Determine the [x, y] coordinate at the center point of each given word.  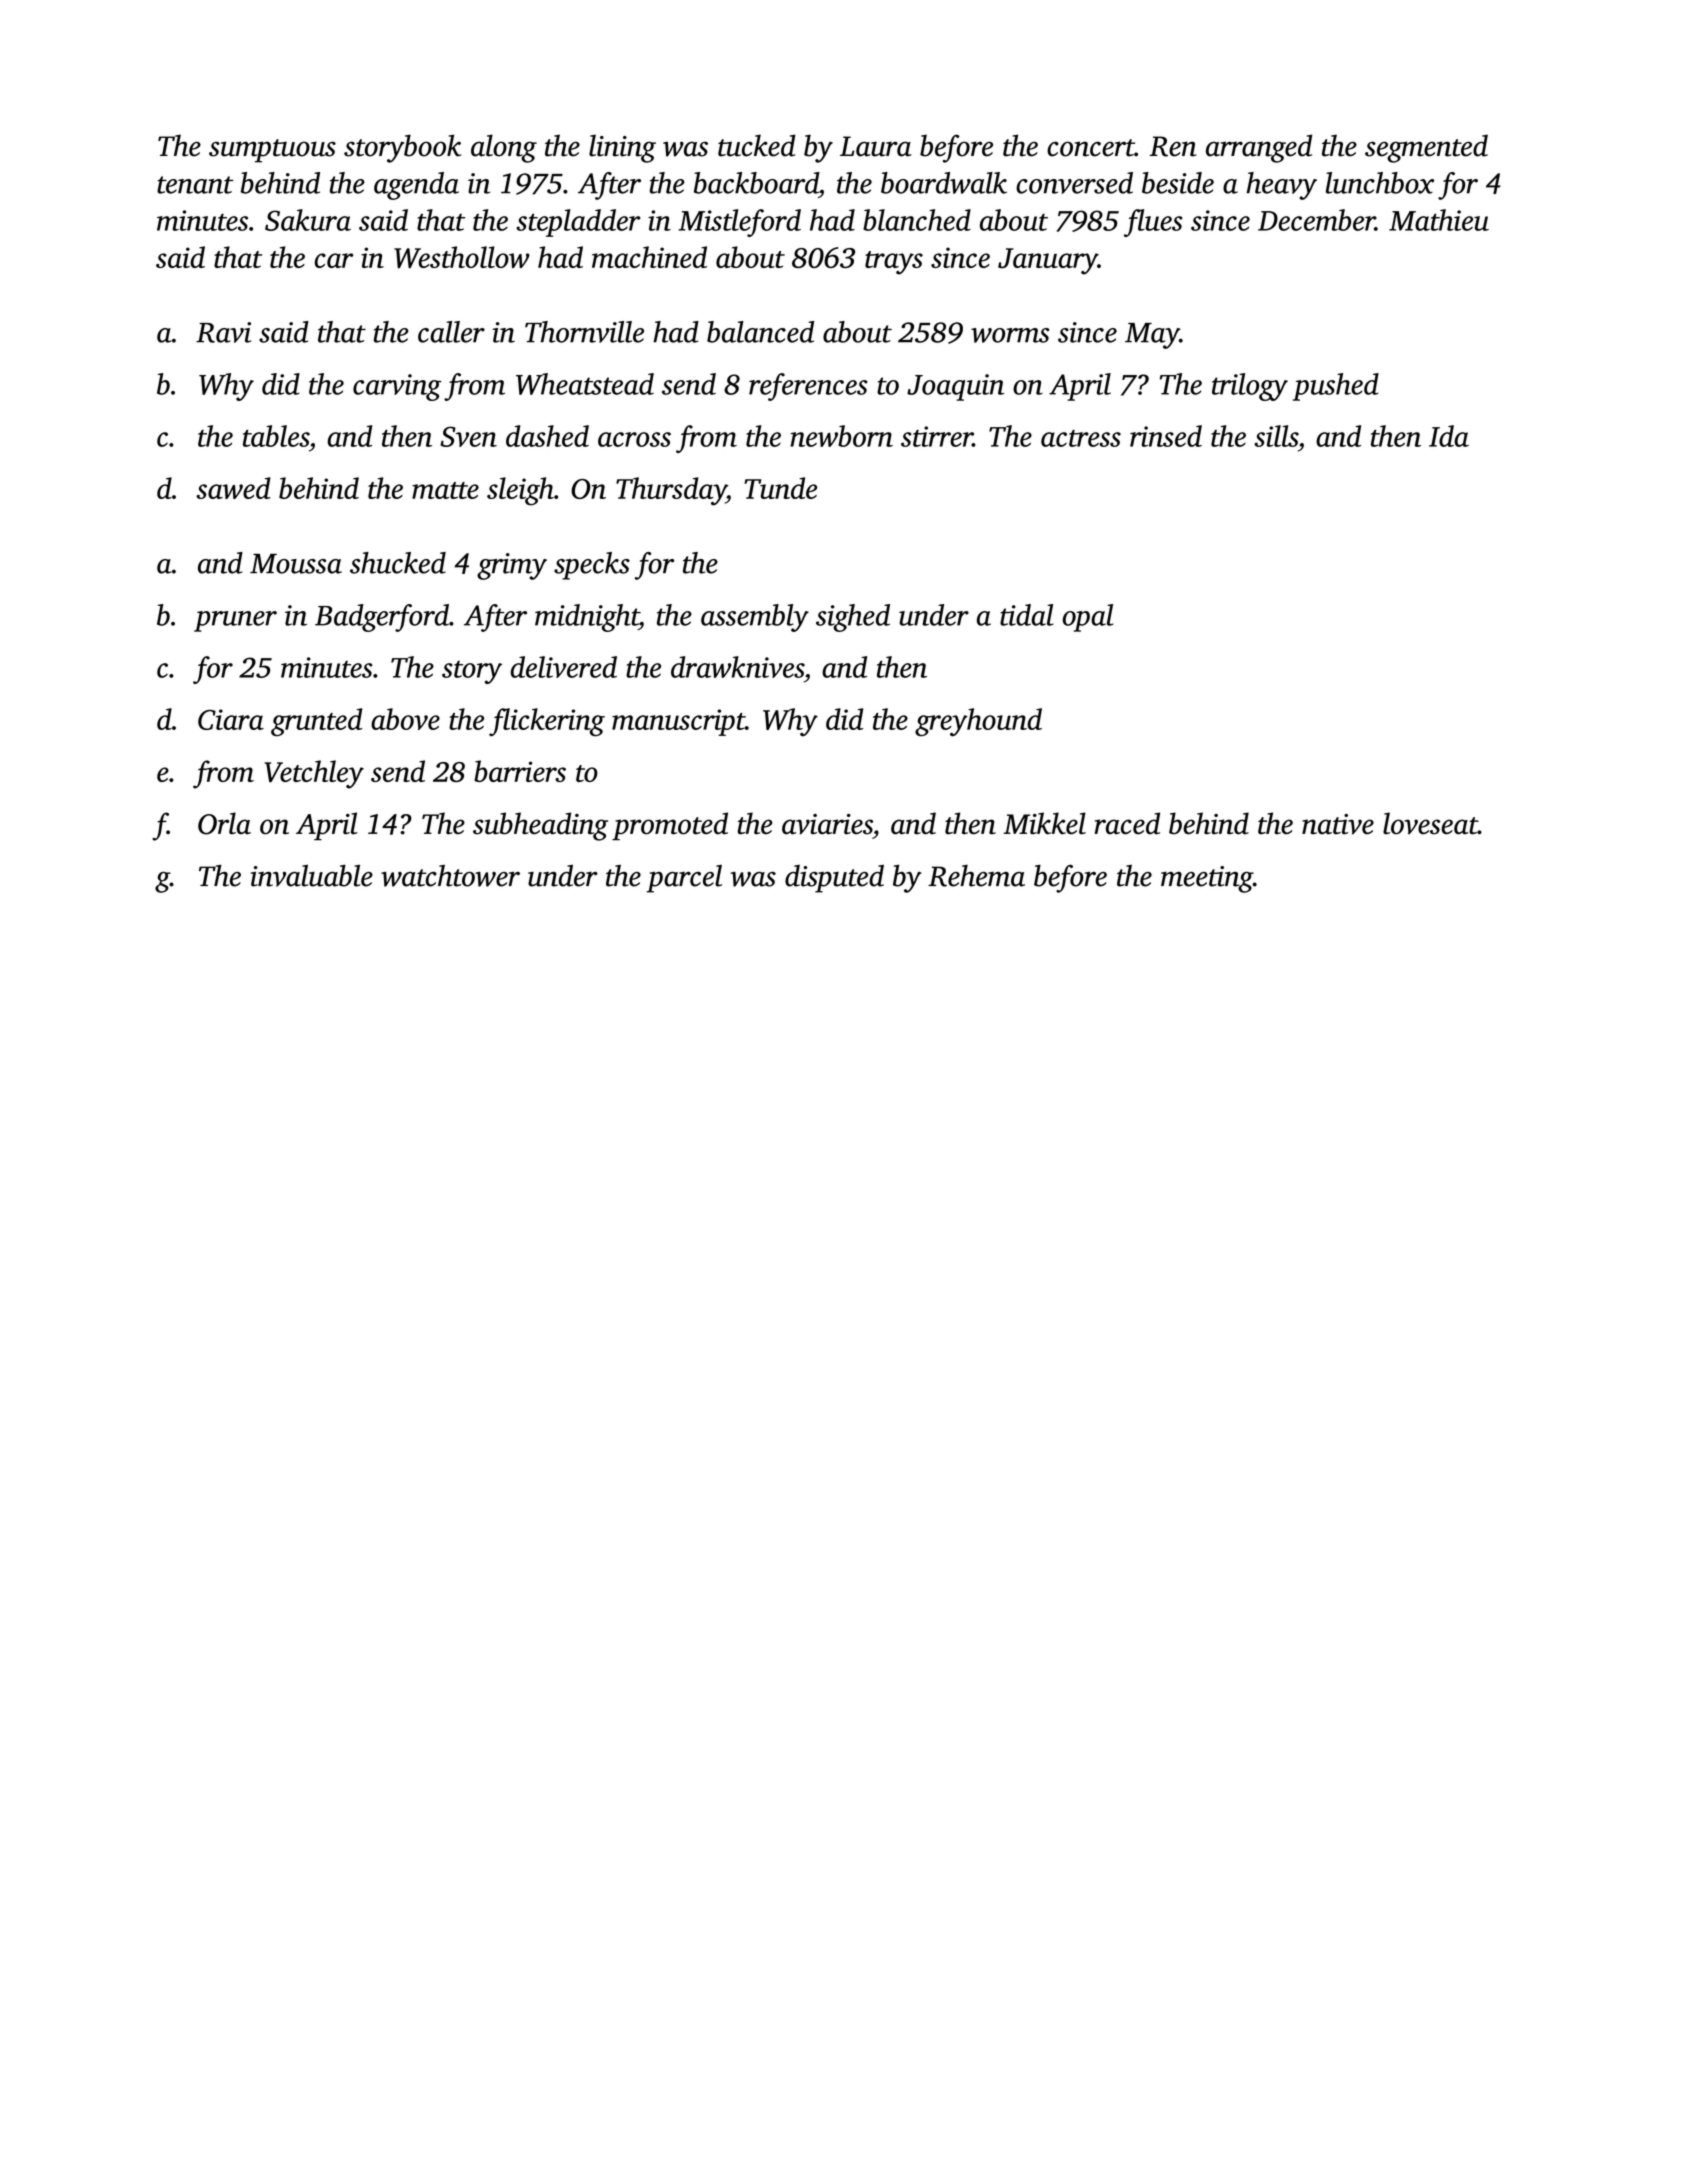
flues [1153, 223]
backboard [756, 183]
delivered [563, 667]
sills [1276, 436]
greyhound [978, 722]
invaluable [312, 876]
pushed [1336, 387]
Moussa [296, 564]
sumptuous [272, 151]
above [405, 719]
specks [592, 566]
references [808, 387]
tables [276, 436]
